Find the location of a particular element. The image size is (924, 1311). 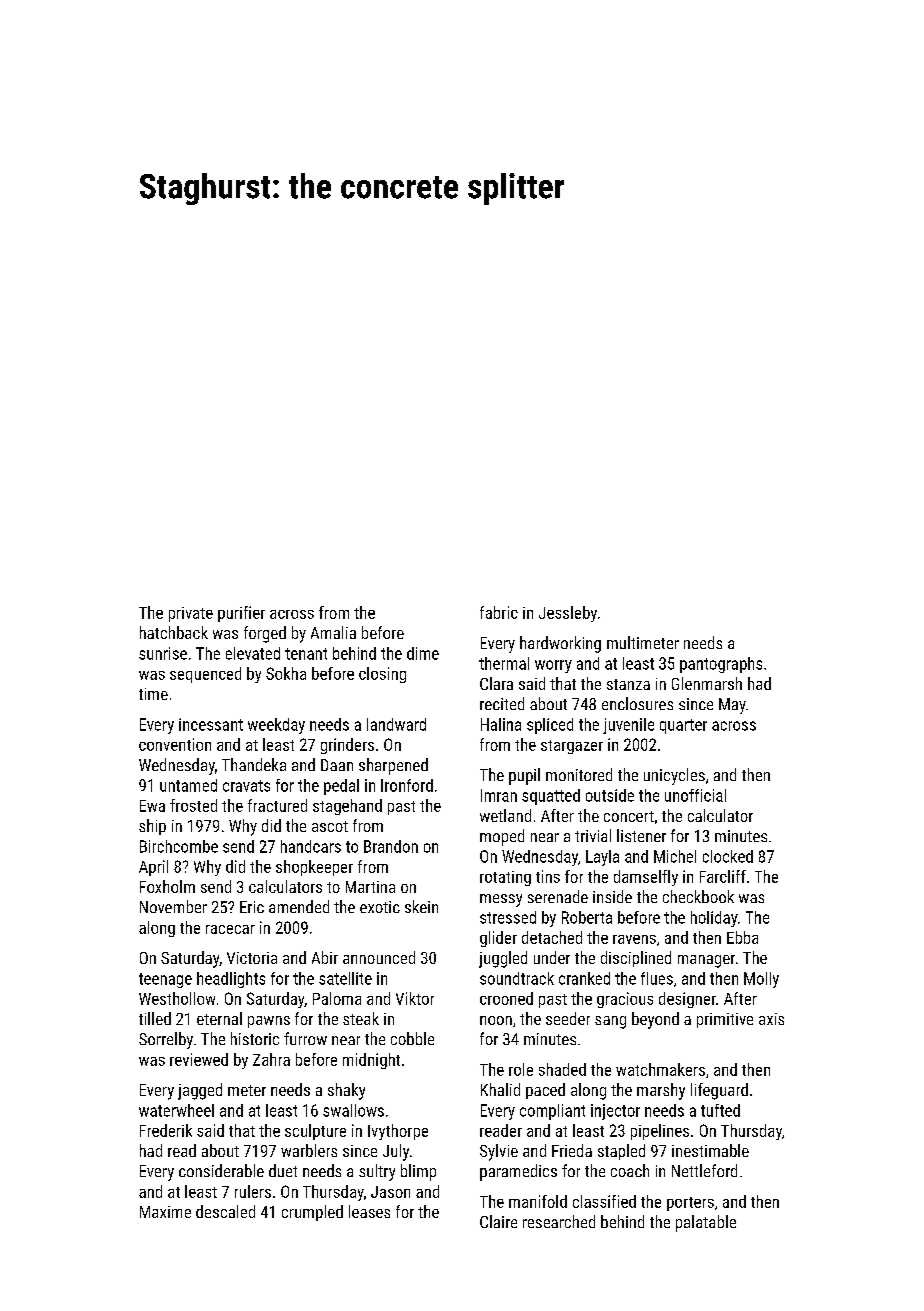

descaled is located at coordinates (225, 1211).
